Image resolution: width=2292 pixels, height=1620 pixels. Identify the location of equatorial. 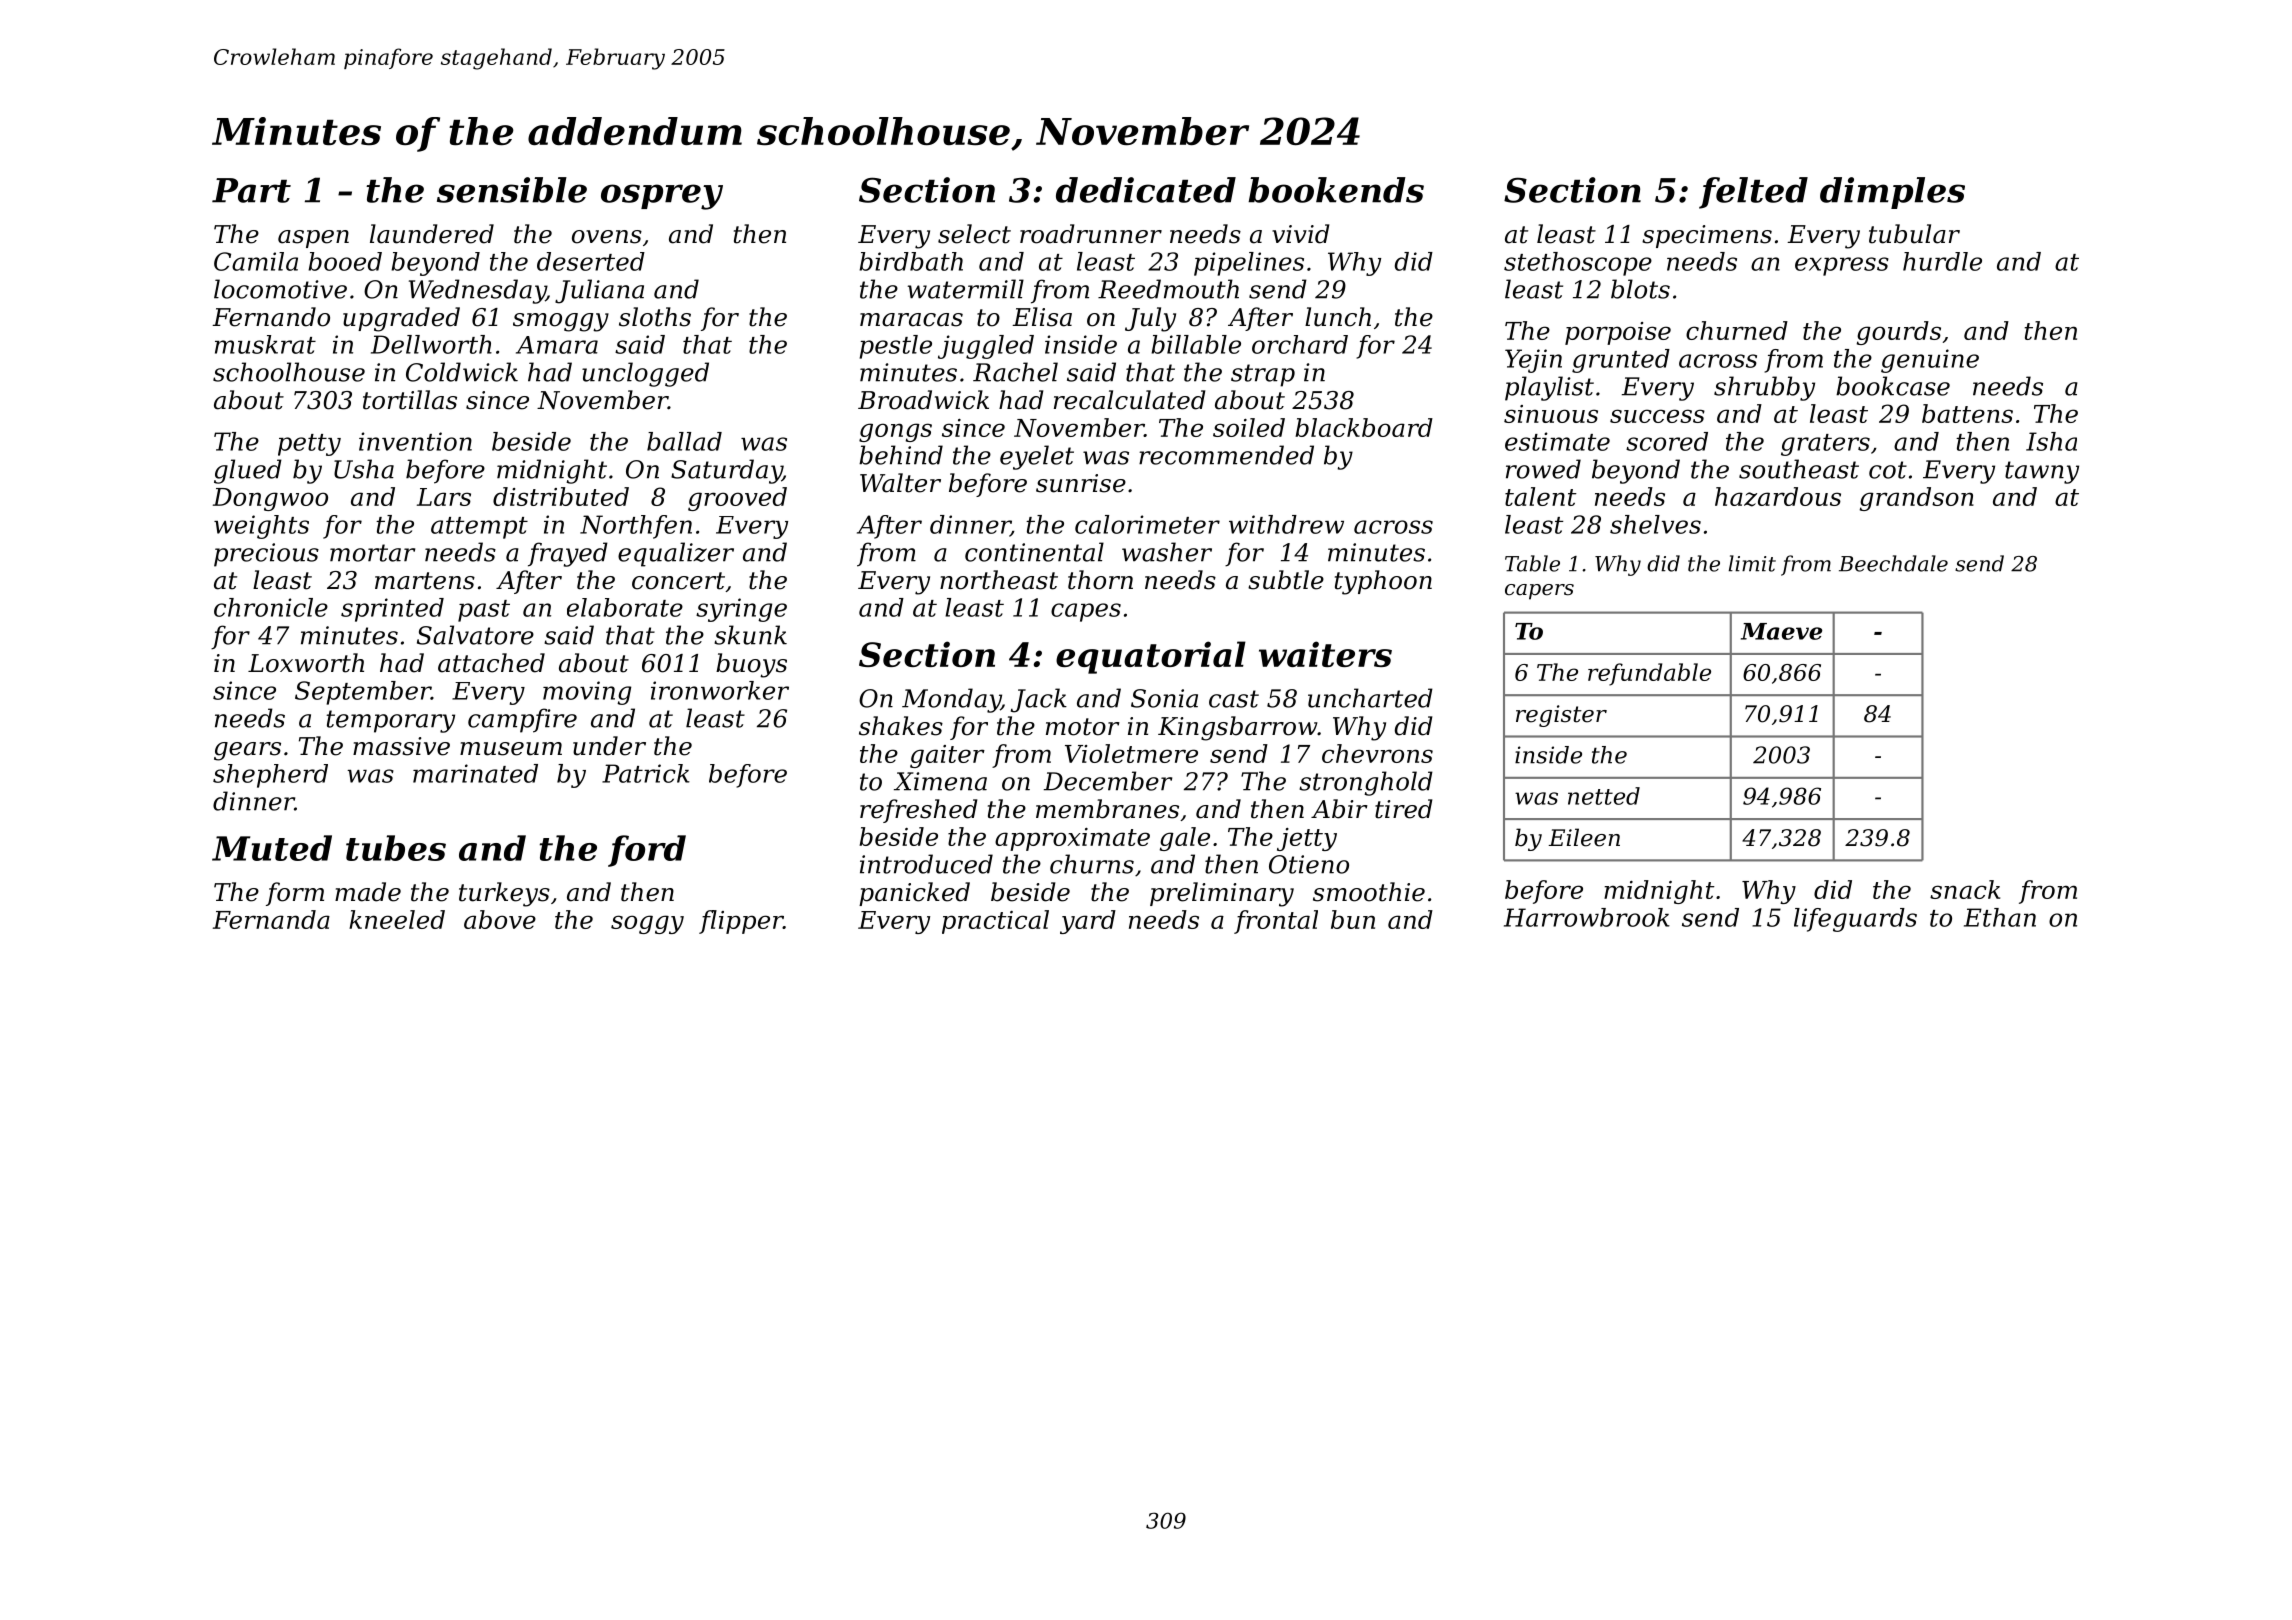
(1151, 657).
